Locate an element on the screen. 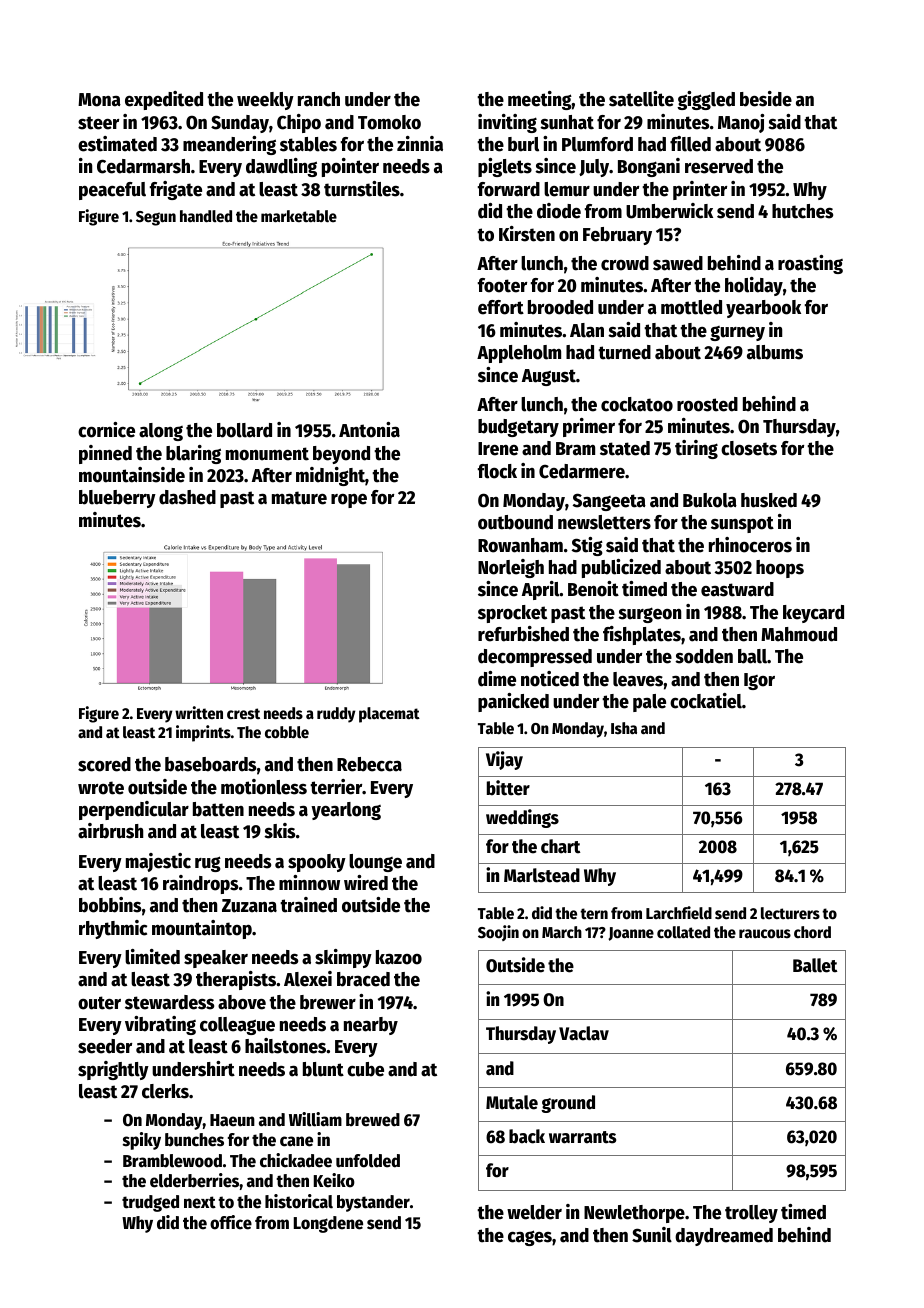 The height and width of the screenshot is (1308, 924). weekly is located at coordinates (265, 101).
